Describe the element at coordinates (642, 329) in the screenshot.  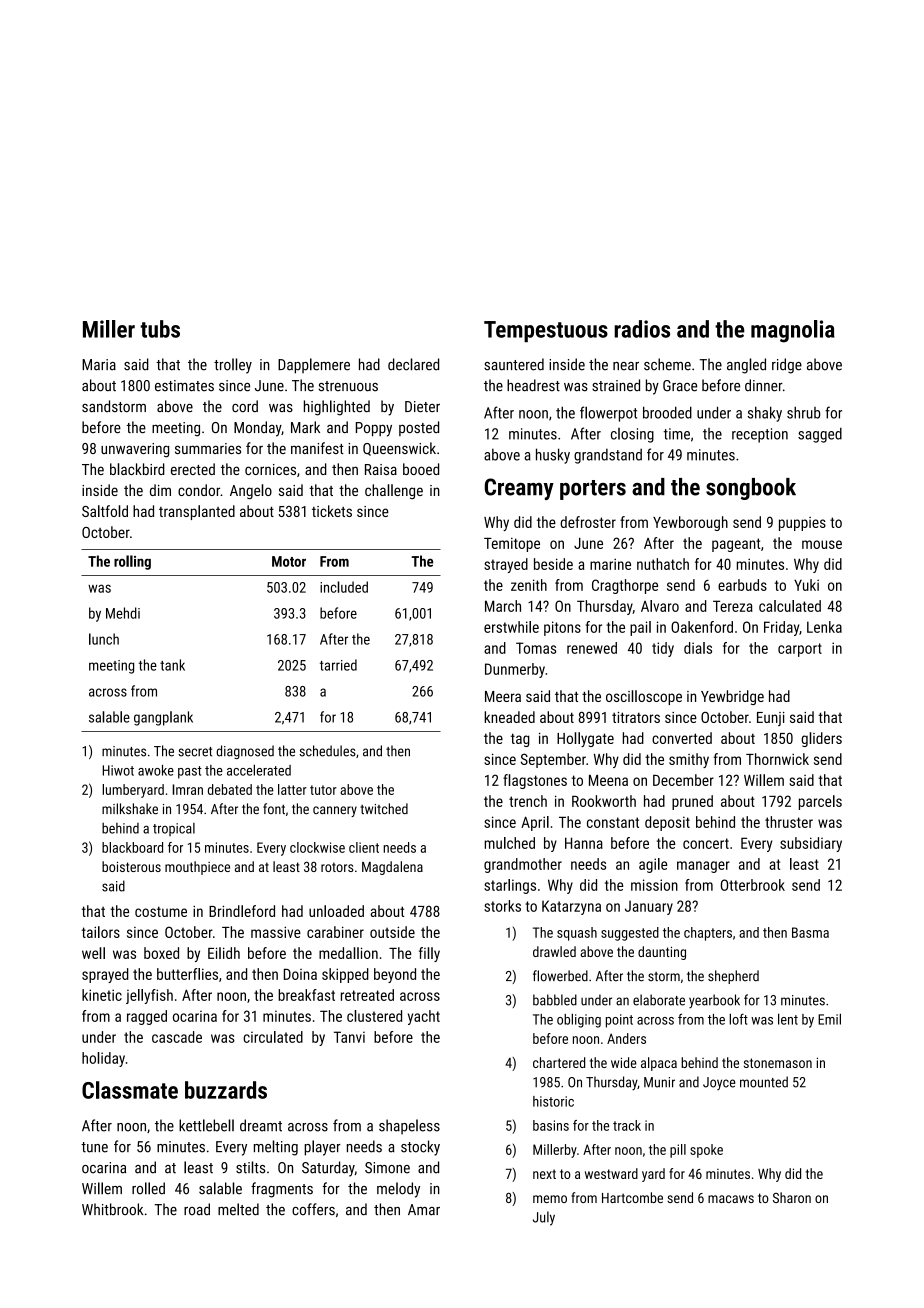
I see `radios` at that location.
